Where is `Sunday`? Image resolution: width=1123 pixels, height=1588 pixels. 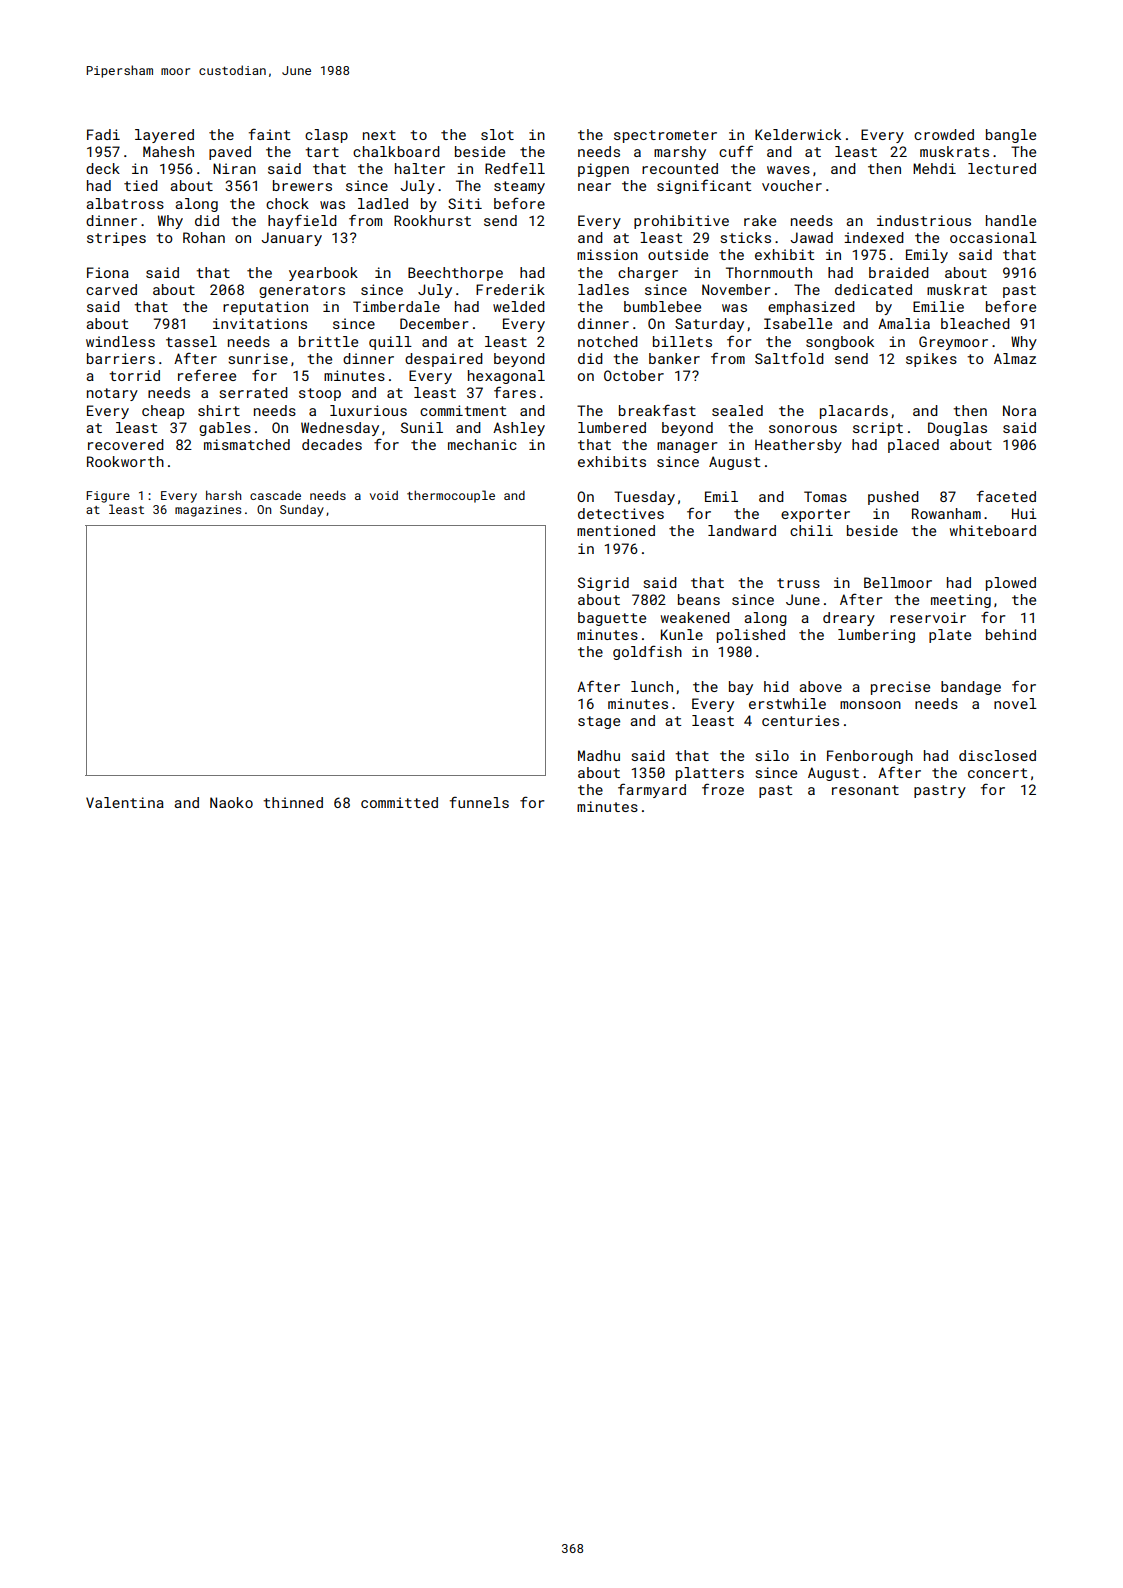
Sunday is located at coordinates (302, 510).
